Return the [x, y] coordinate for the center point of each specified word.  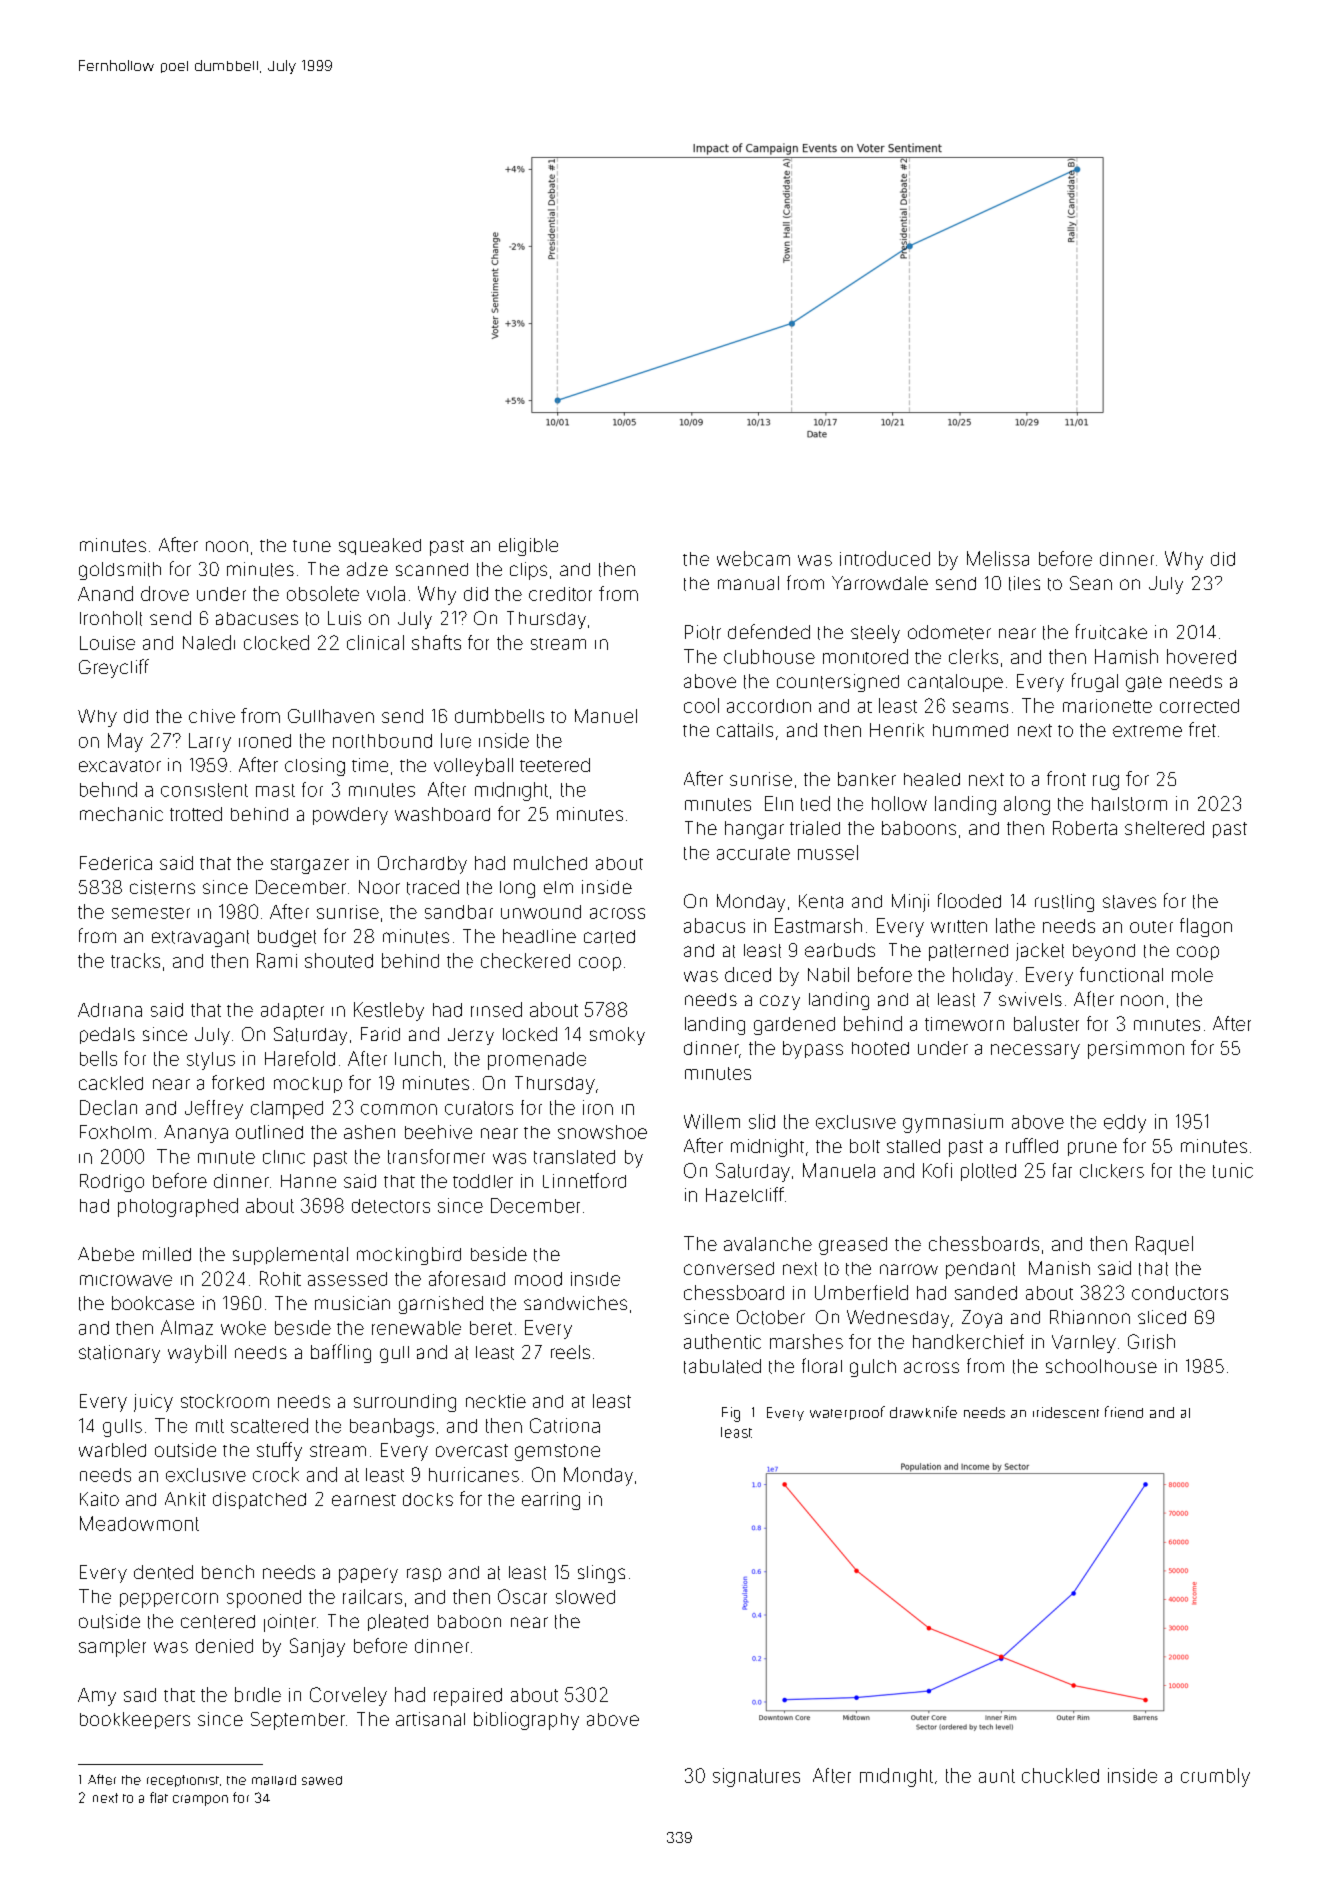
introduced [885, 558]
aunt [997, 1776]
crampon [200, 1800]
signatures [756, 1777]
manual [748, 583]
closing [315, 767]
